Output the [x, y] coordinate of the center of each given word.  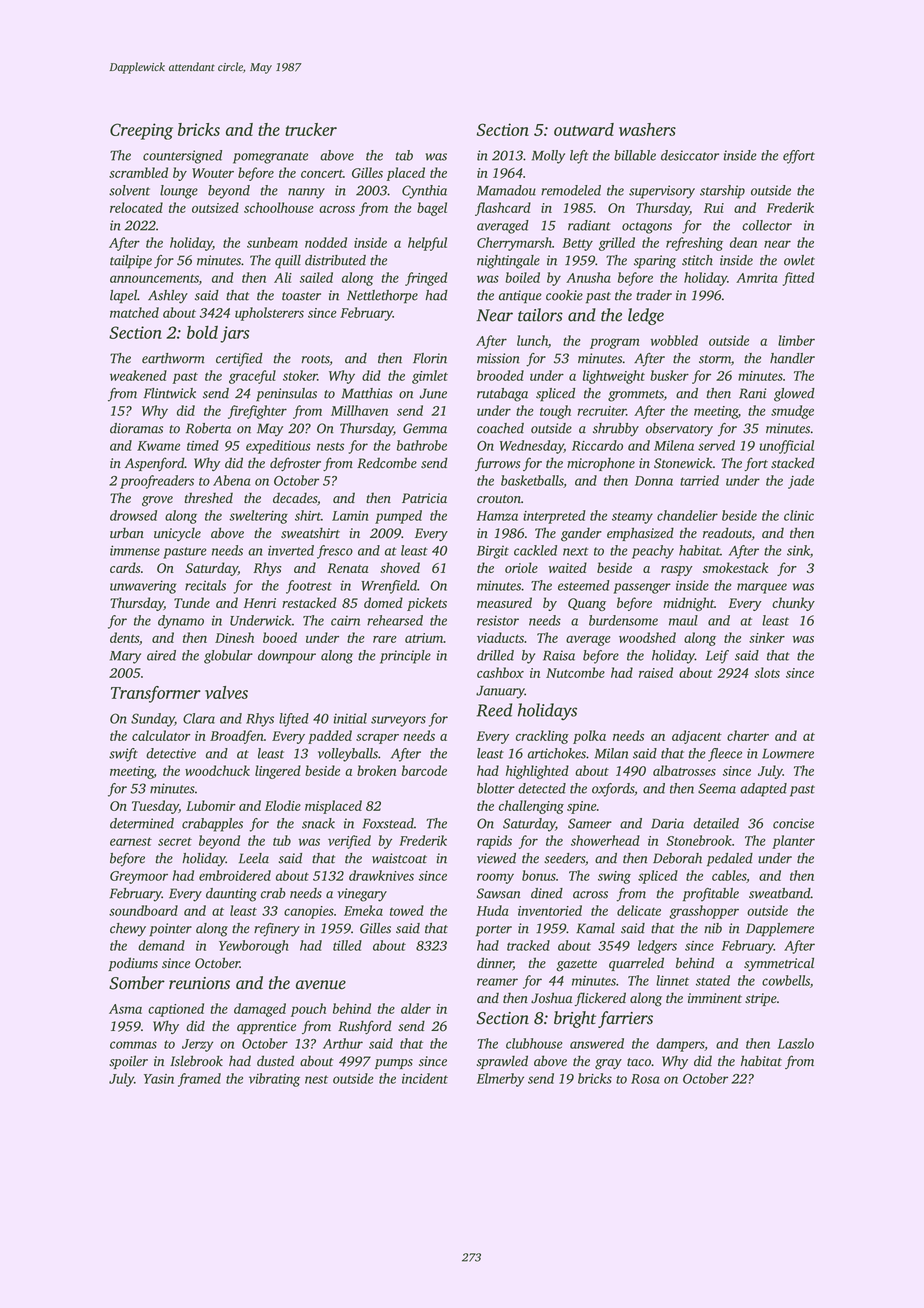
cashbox [500, 672]
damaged [260, 1010]
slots [767, 672]
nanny [306, 193]
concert [322, 173]
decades [295, 498]
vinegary [362, 895]
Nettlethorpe [382, 297]
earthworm [173, 358]
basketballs [532, 480]
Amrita [757, 278]
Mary [125, 657]
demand [161, 945]
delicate [639, 910]
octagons [647, 228]
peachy [653, 552]
